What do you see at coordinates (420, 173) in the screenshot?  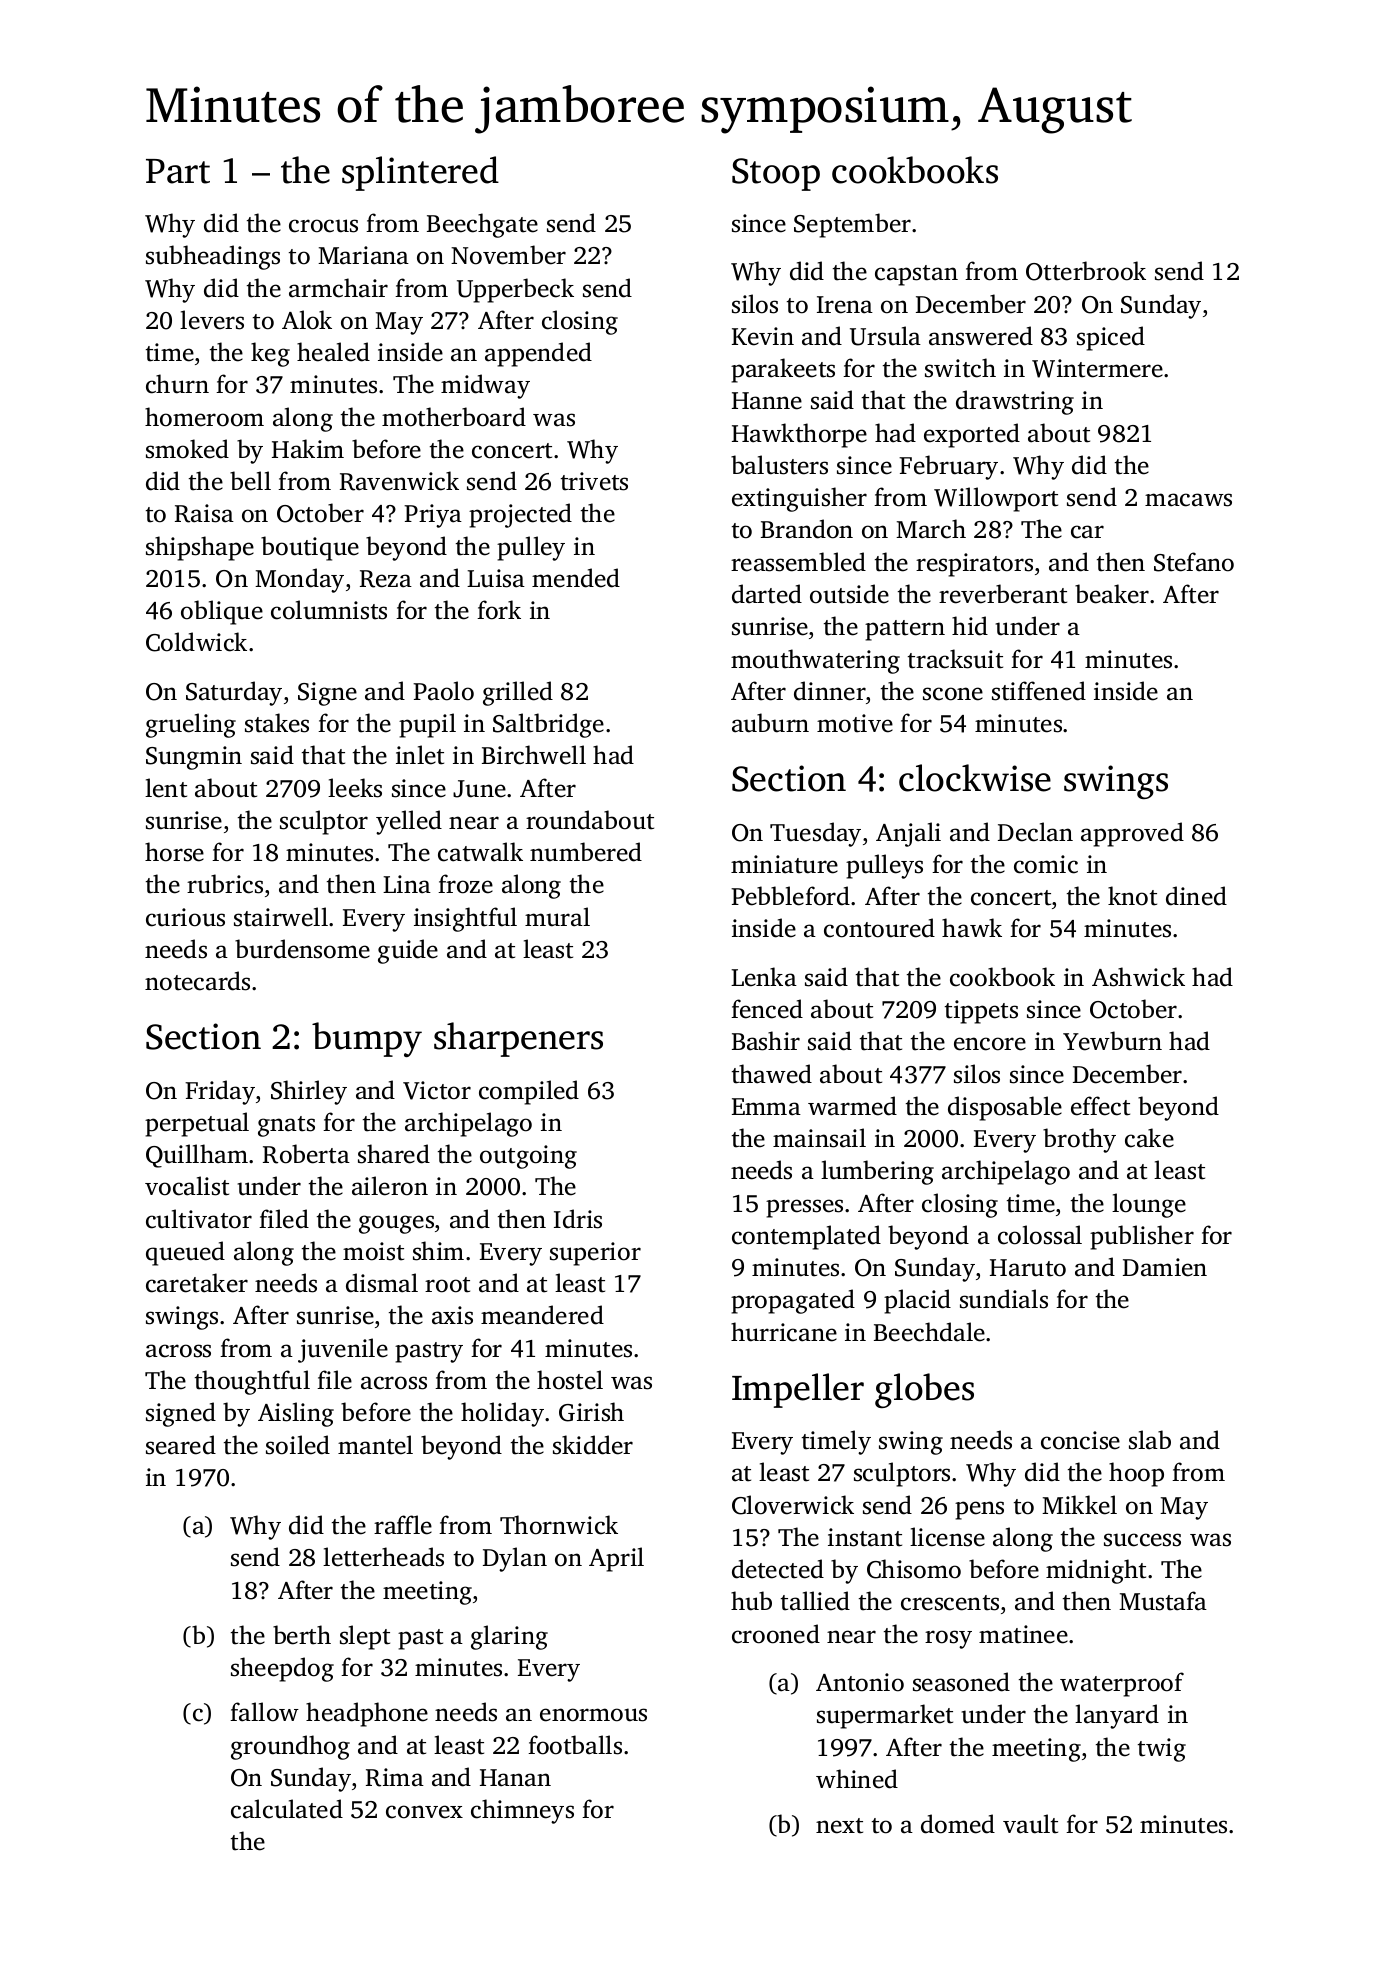 I see `splintered` at bounding box center [420, 173].
